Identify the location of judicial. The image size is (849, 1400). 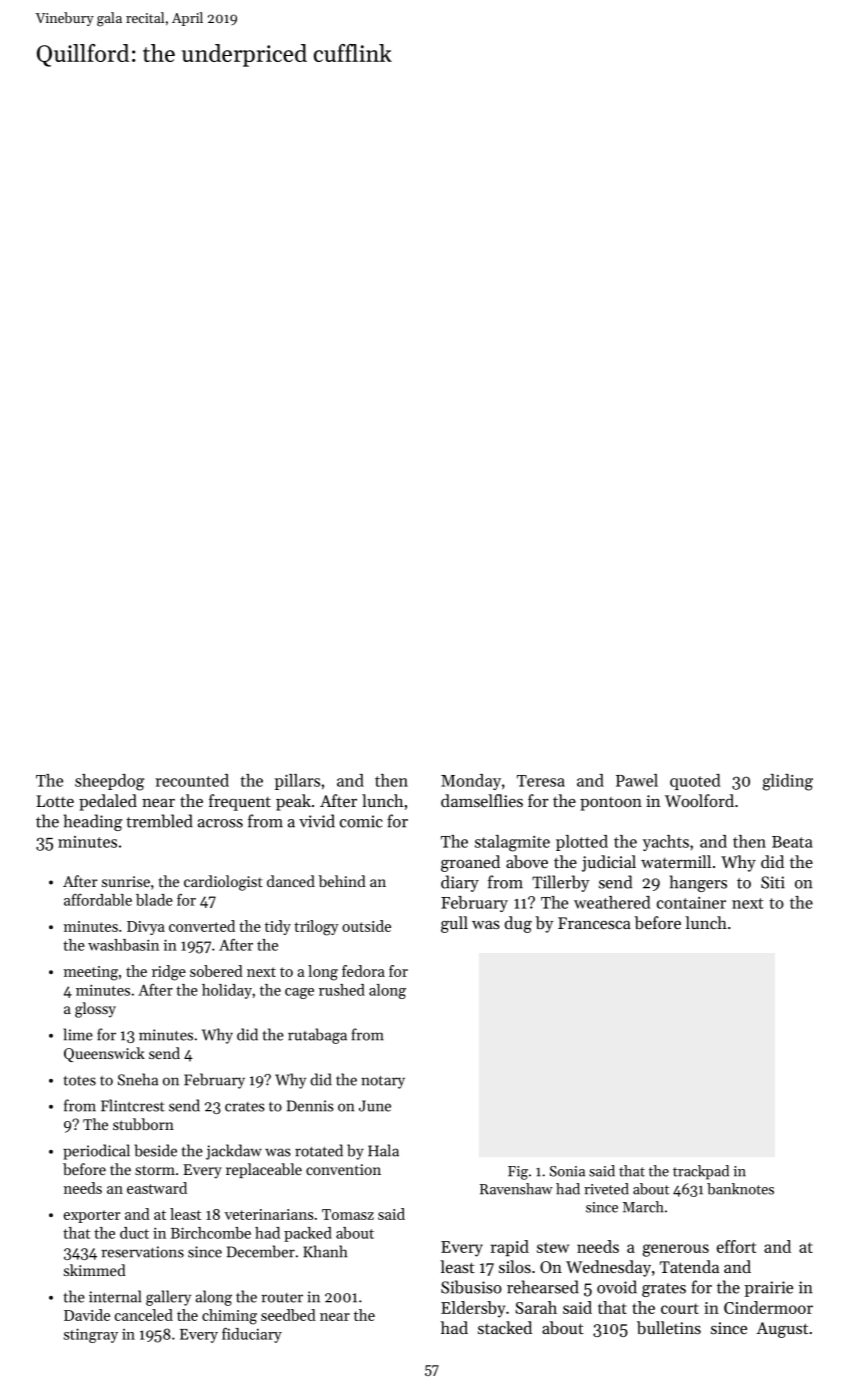
(609, 863).
